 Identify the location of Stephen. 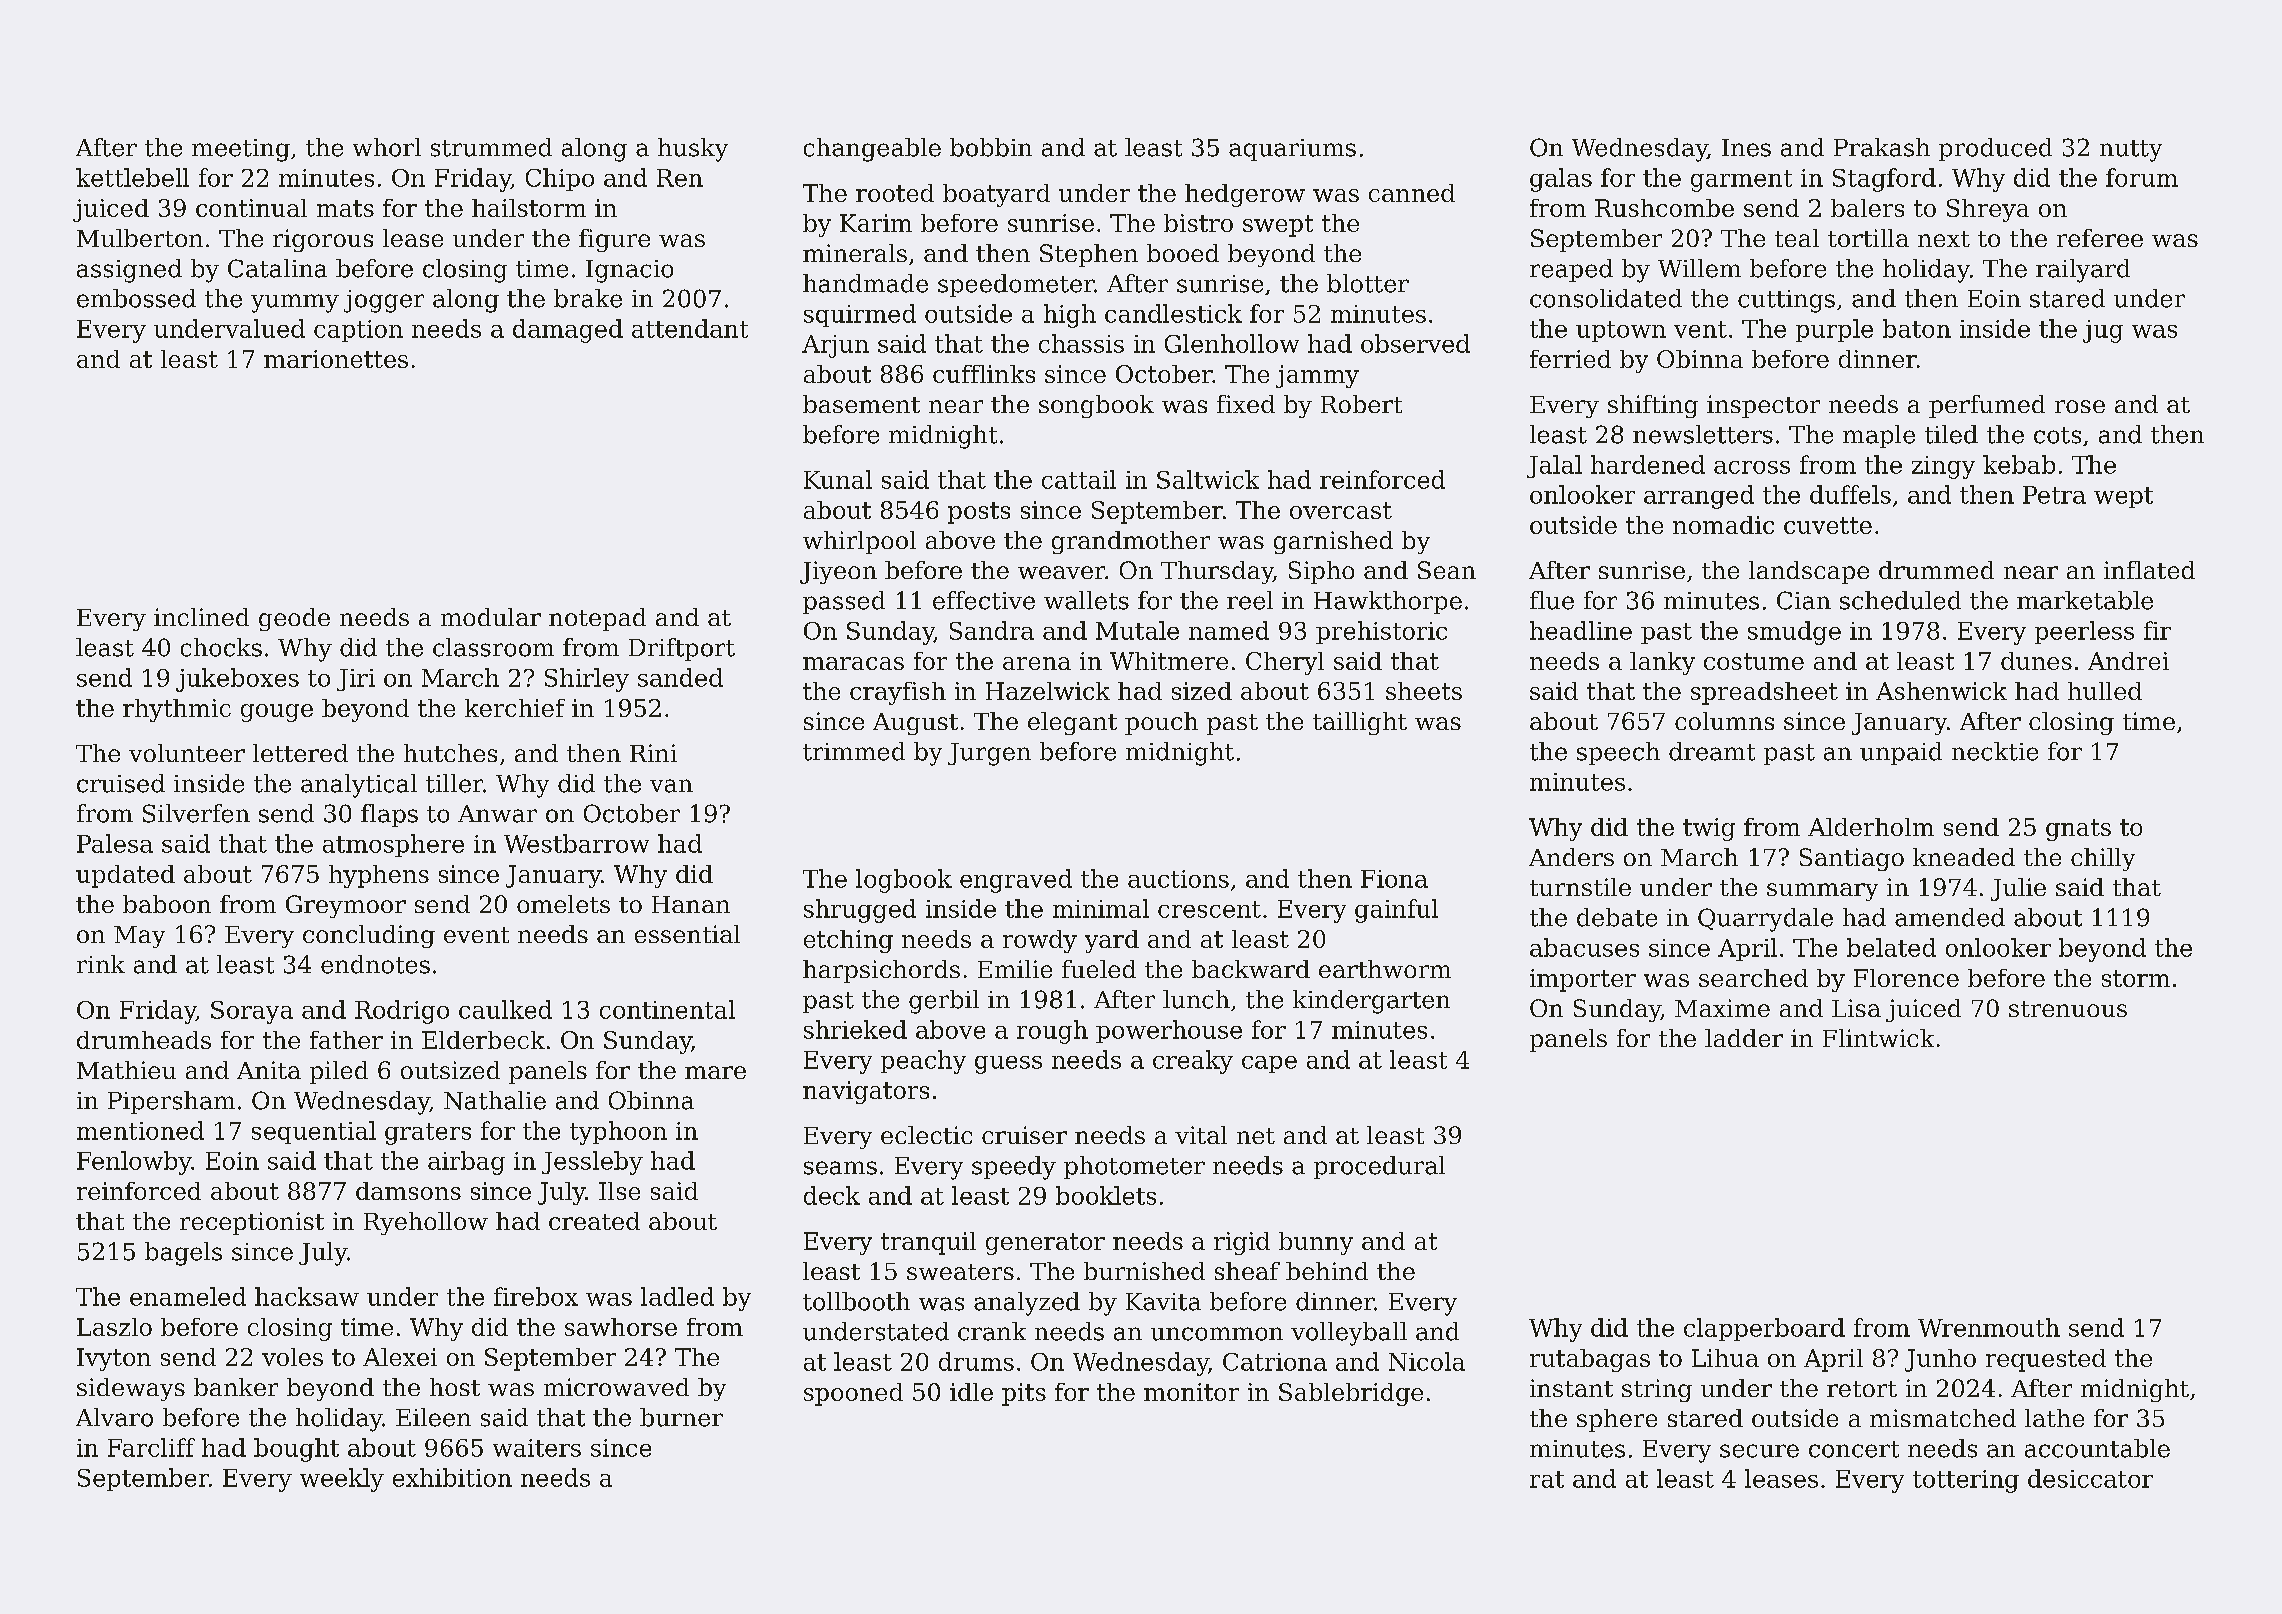
(1089, 255).
